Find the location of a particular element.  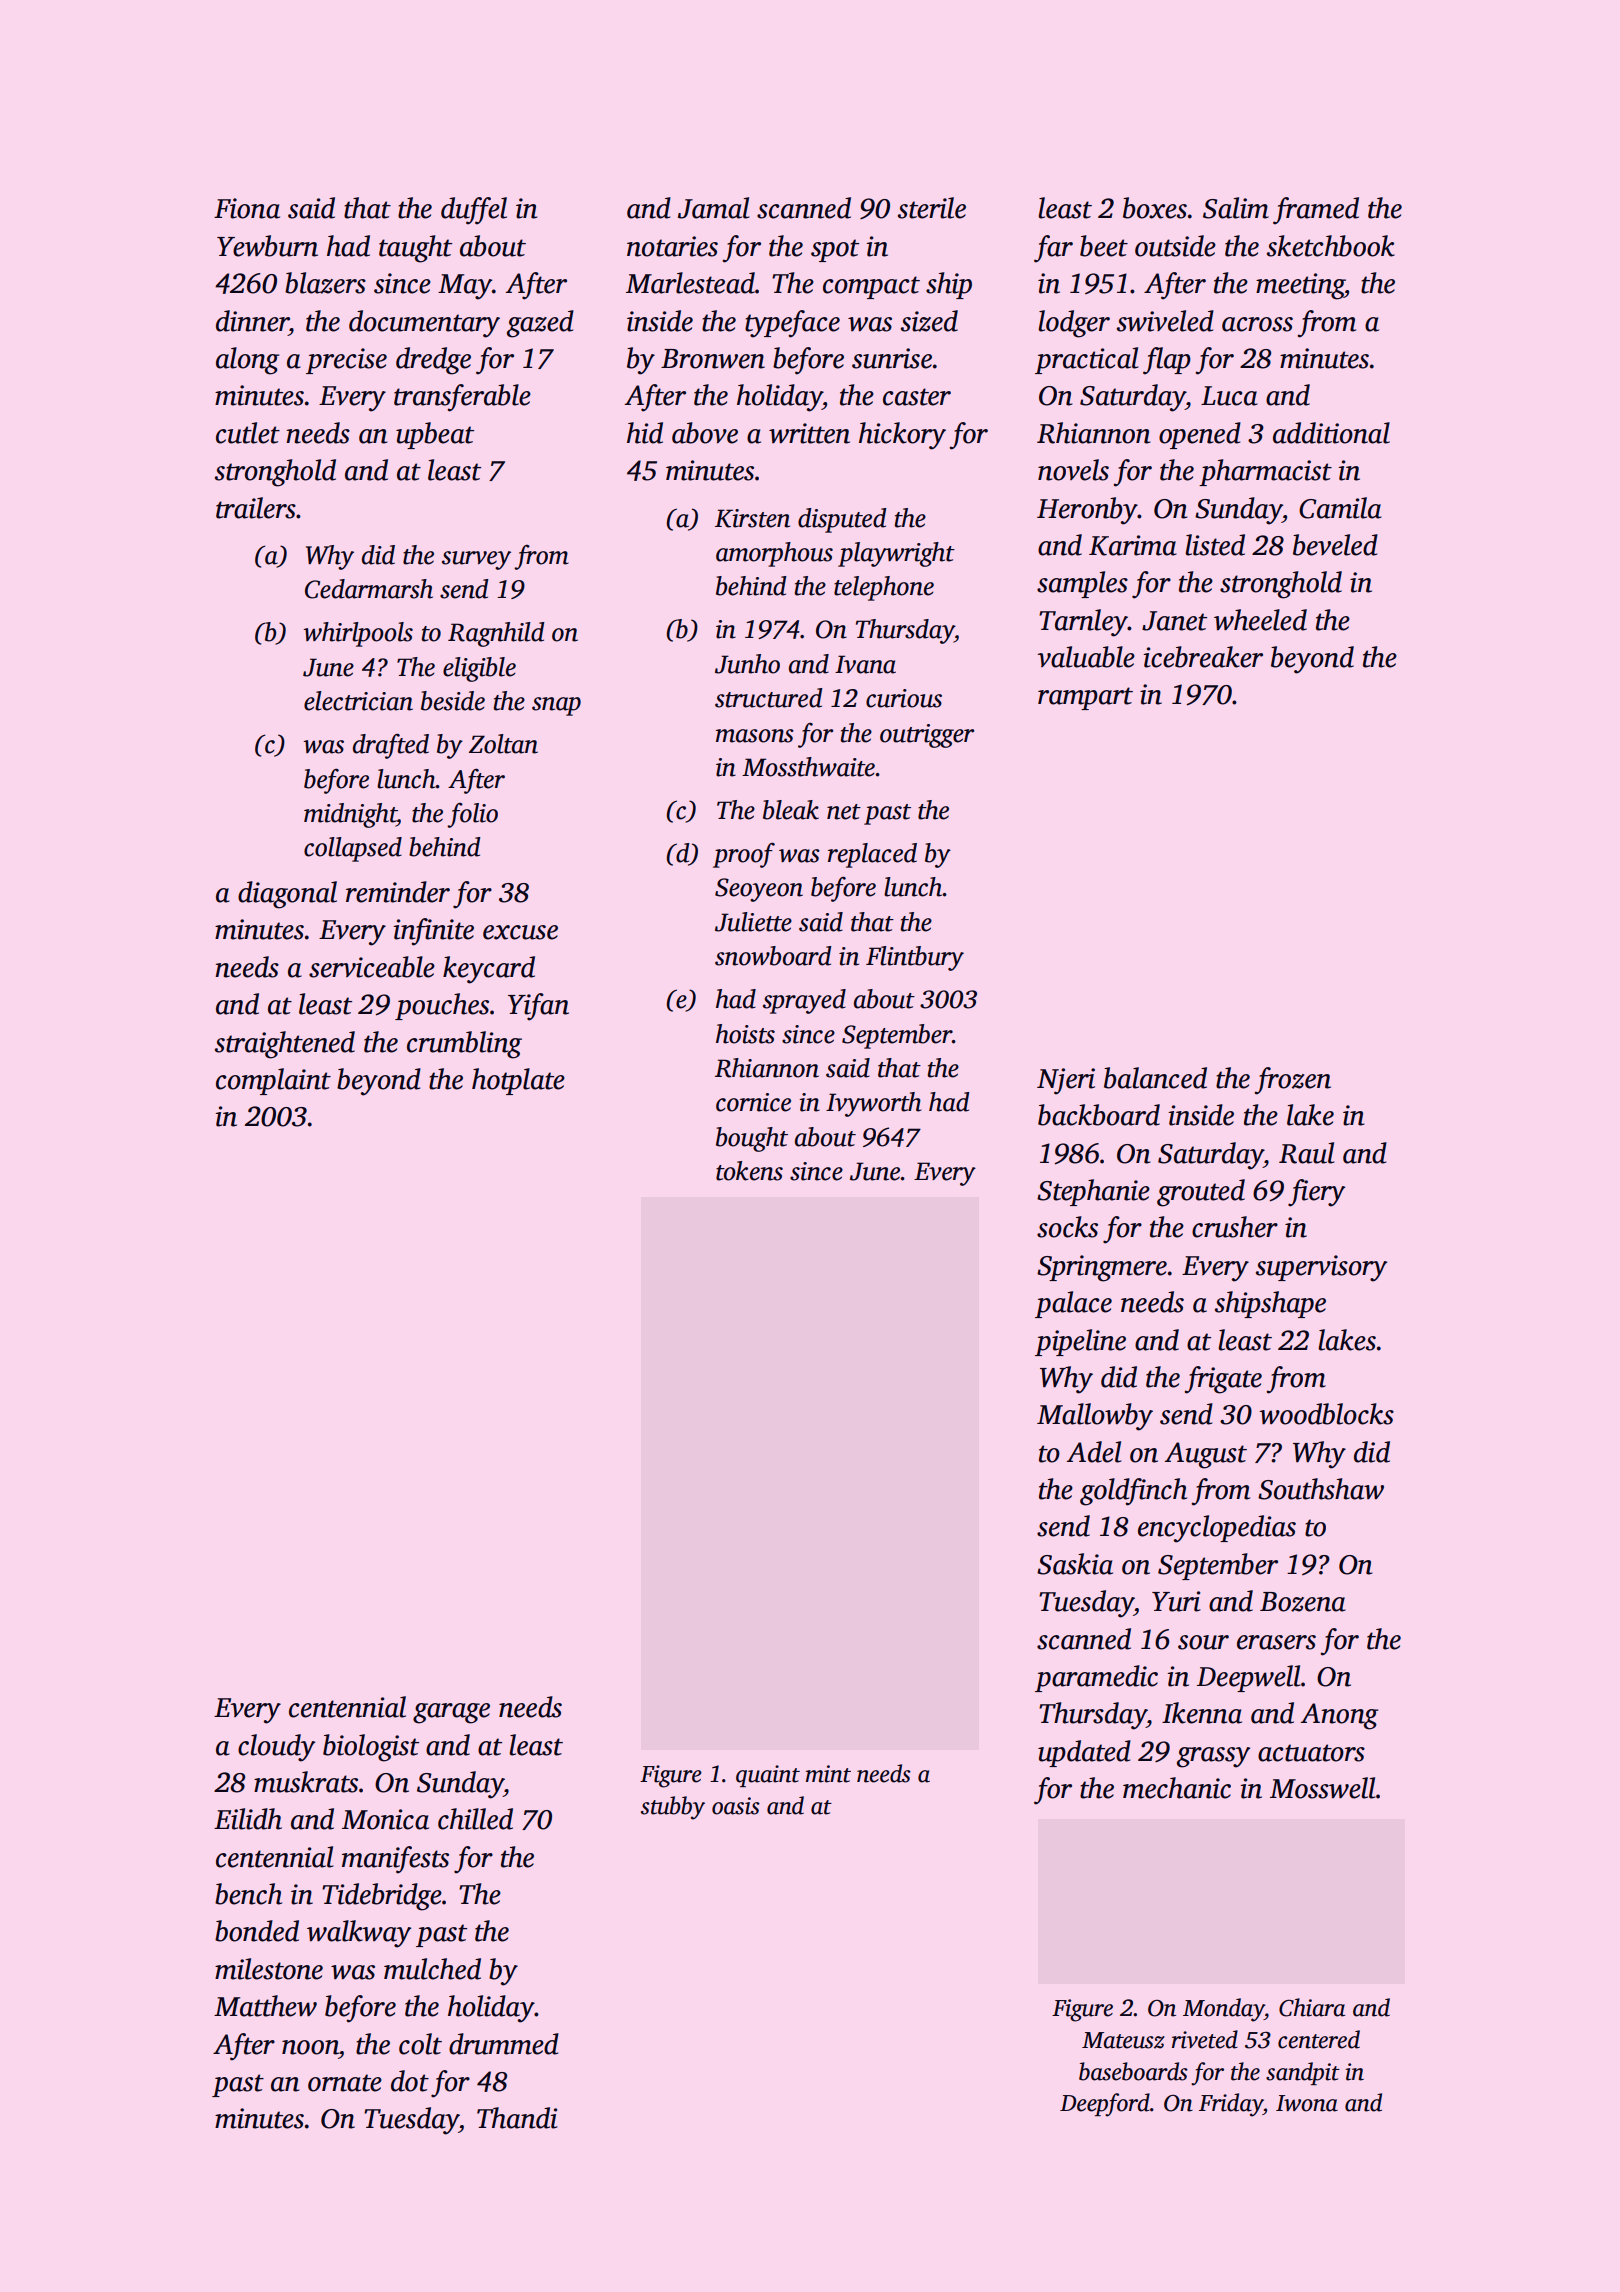

Saskia is located at coordinates (1075, 1564).
